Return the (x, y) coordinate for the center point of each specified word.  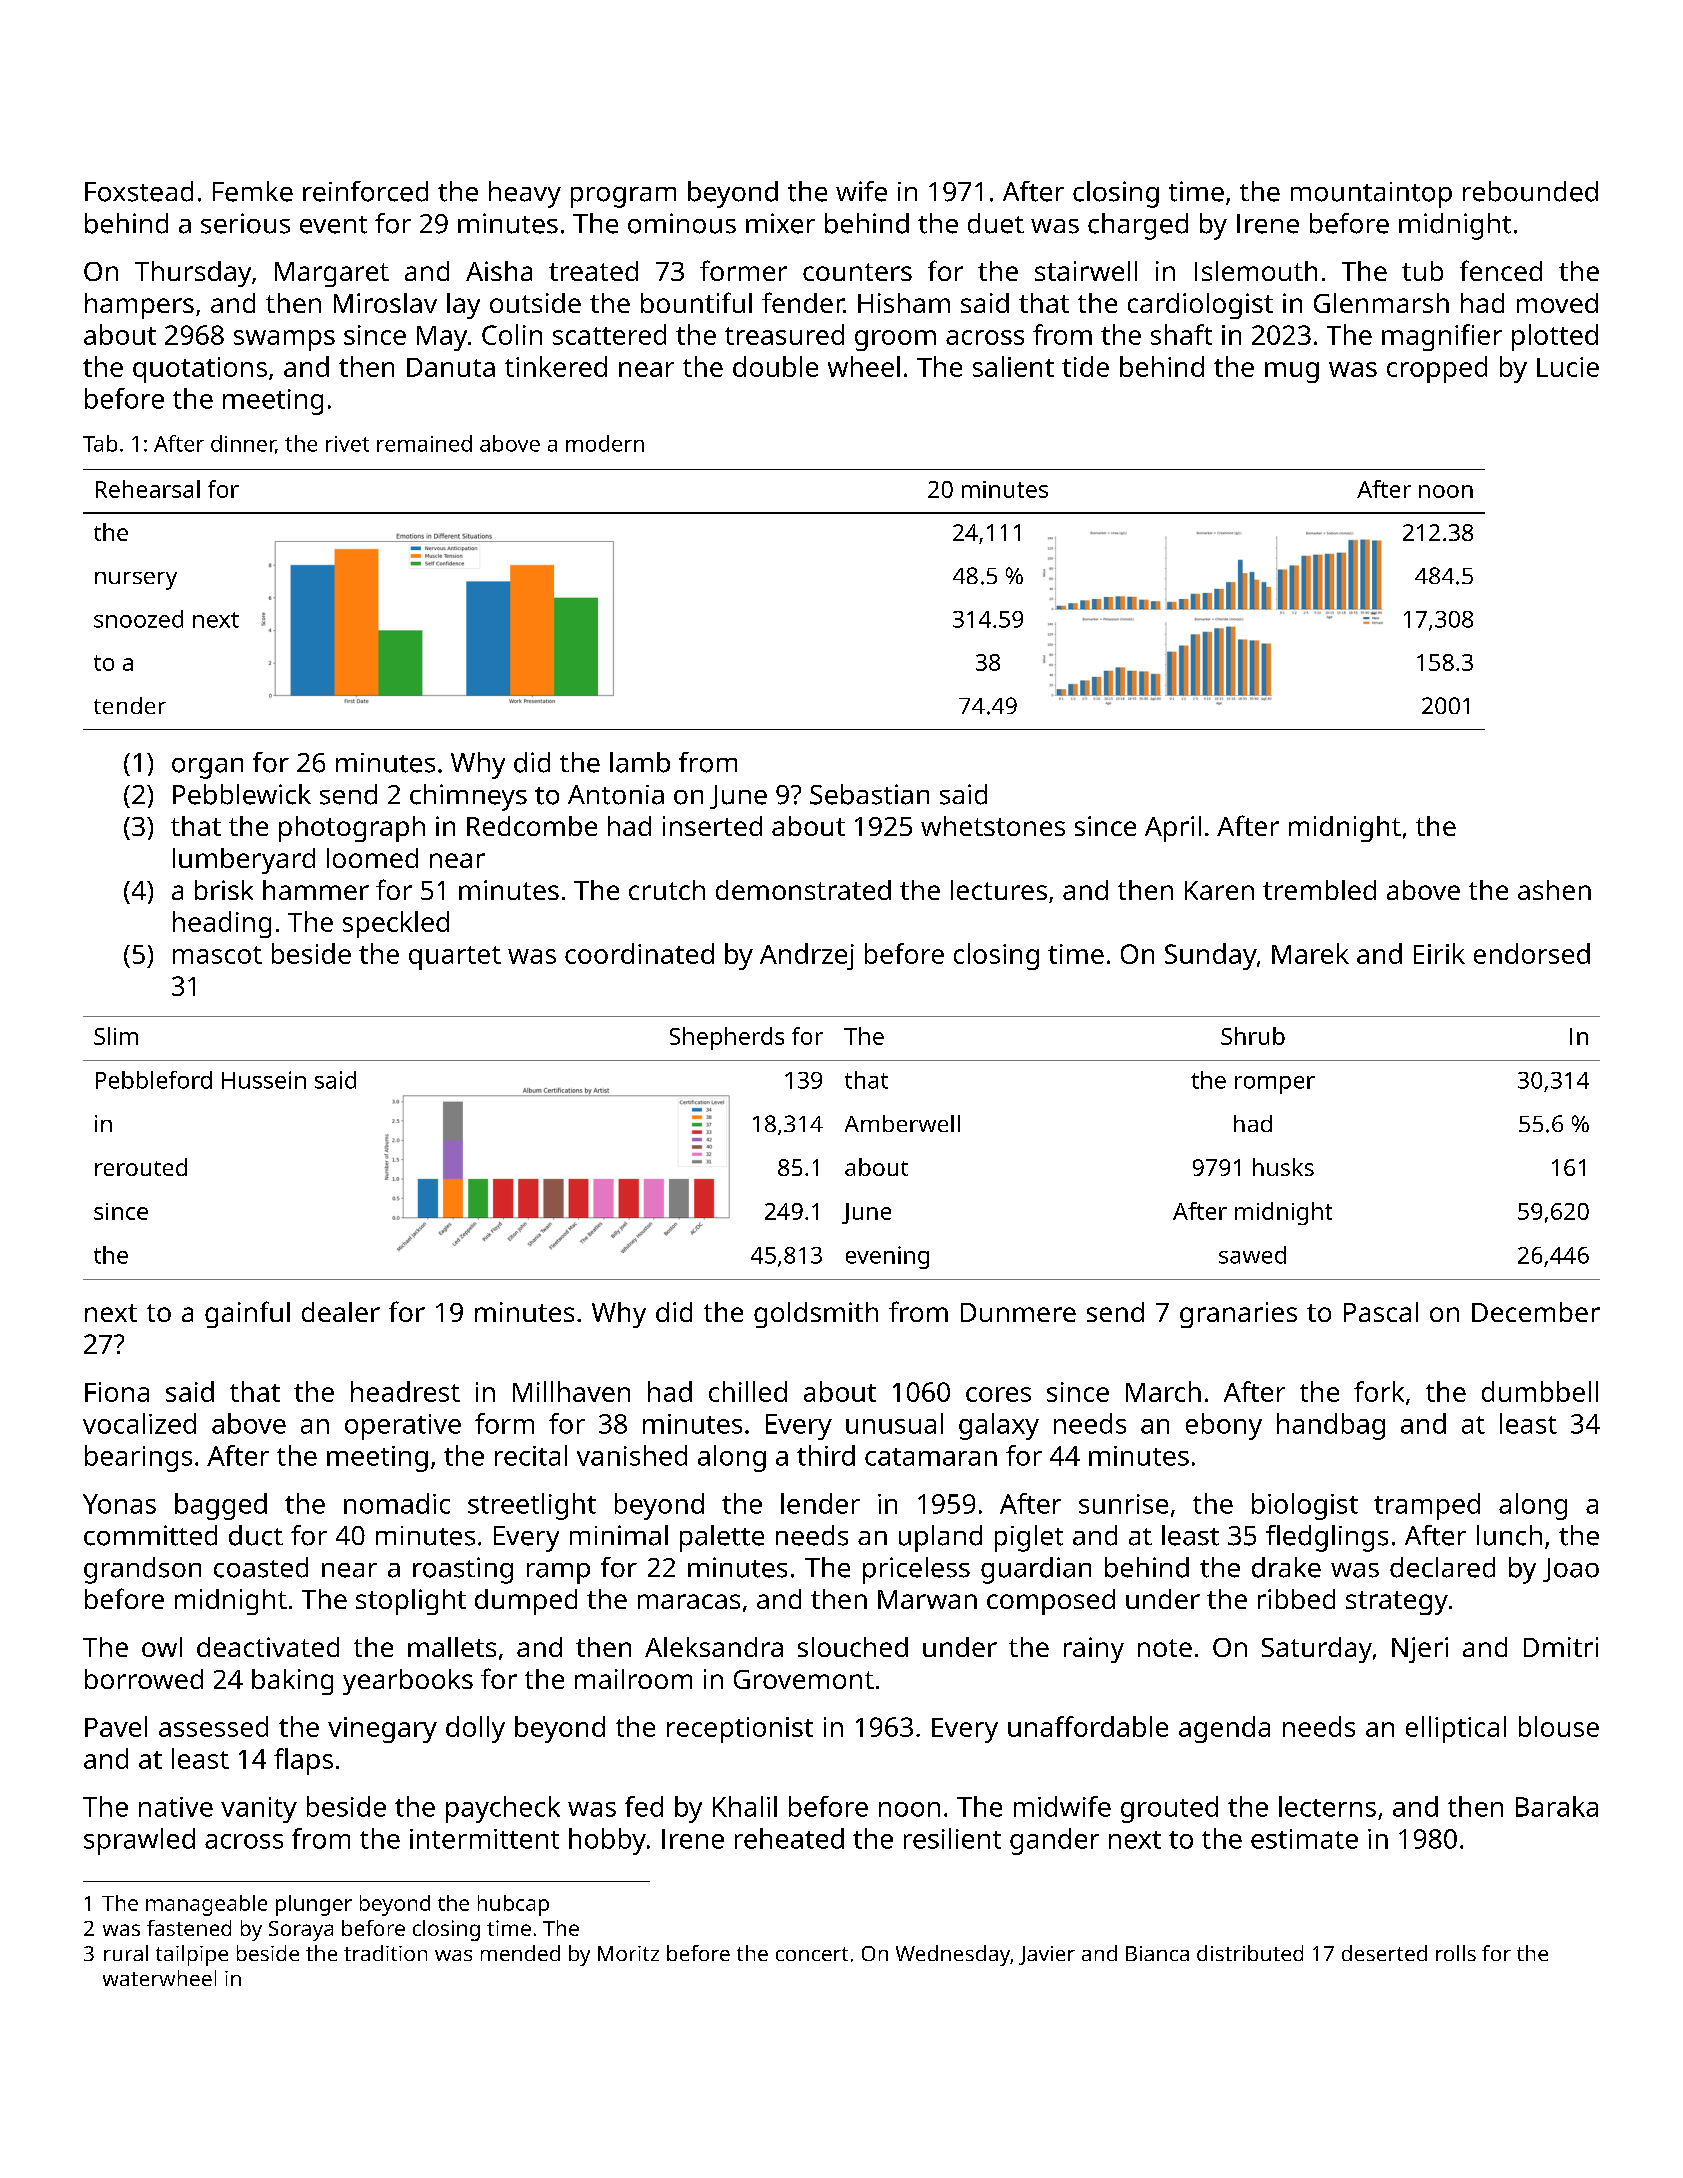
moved (1557, 303)
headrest (405, 1391)
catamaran (931, 1457)
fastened (189, 1928)
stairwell (1086, 271)
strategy (1397, 1603)
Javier (1047, 1955)
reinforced (365, 191)
